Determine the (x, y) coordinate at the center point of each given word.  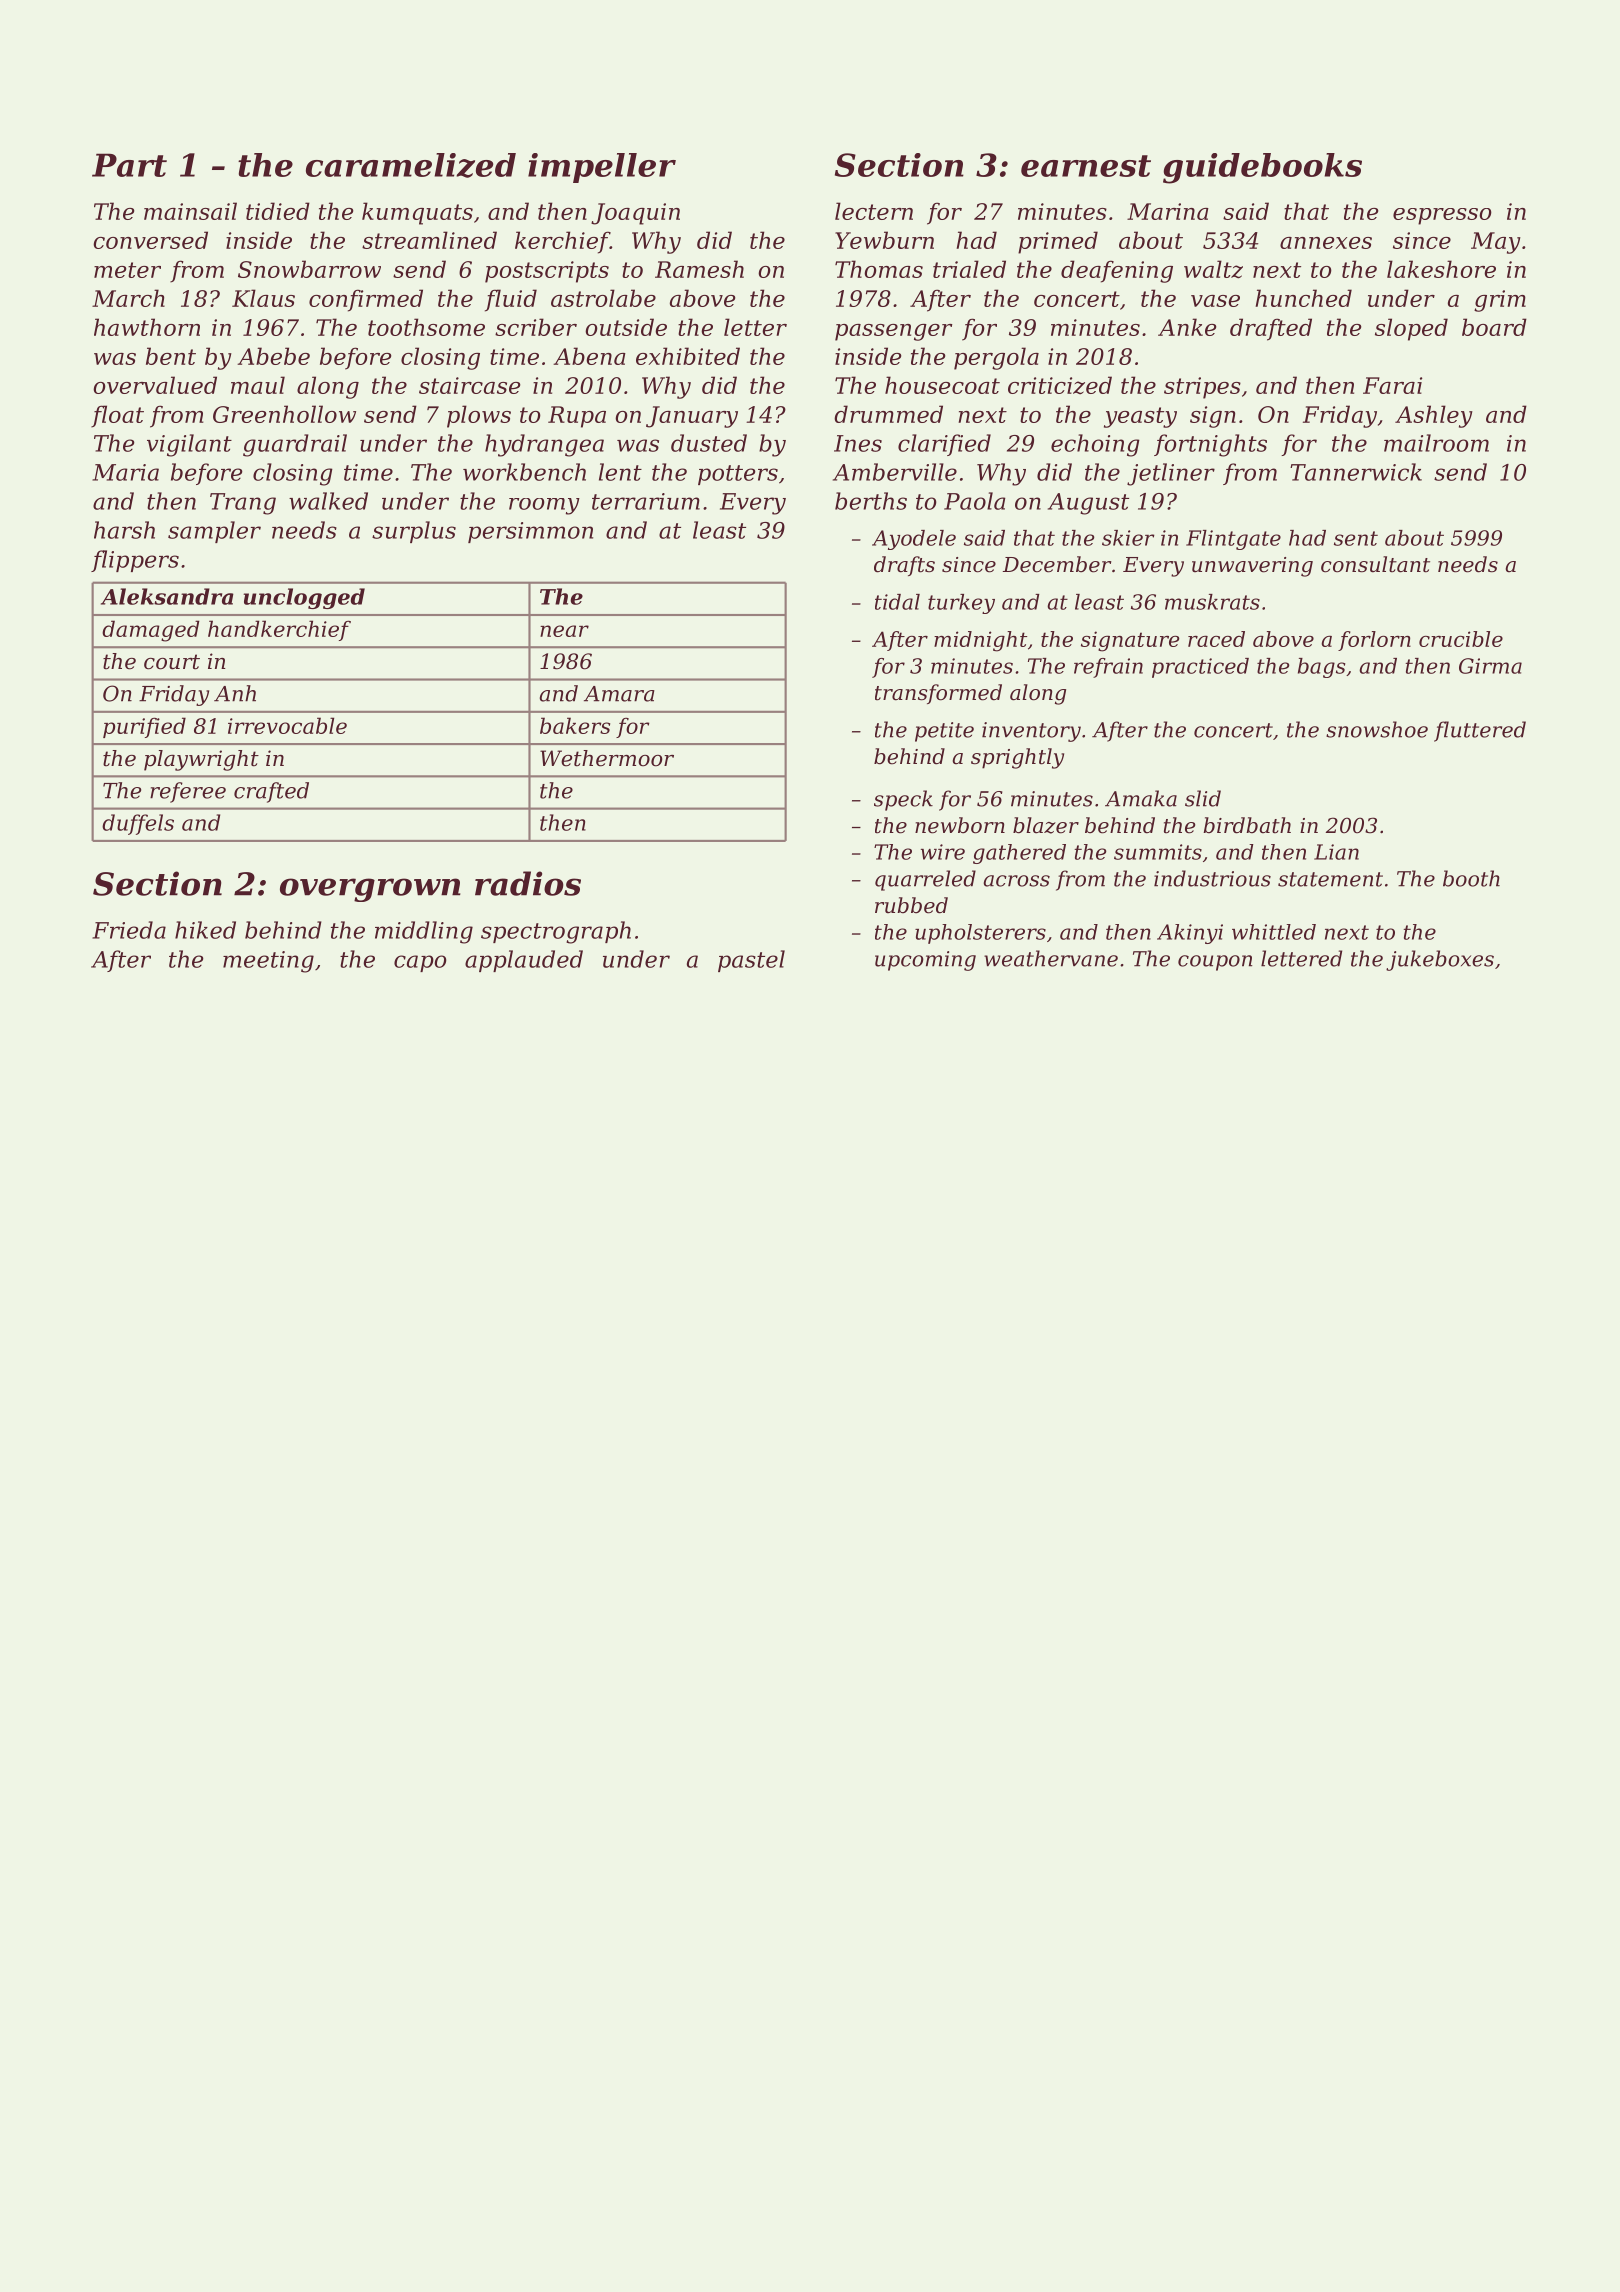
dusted (709, 443)
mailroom (1436, 443)
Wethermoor (607, 758)
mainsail (190, 211)
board (1494, 327)
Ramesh (699, 269)
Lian (1336, 852)
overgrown (370, 890)
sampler (214, 532)
